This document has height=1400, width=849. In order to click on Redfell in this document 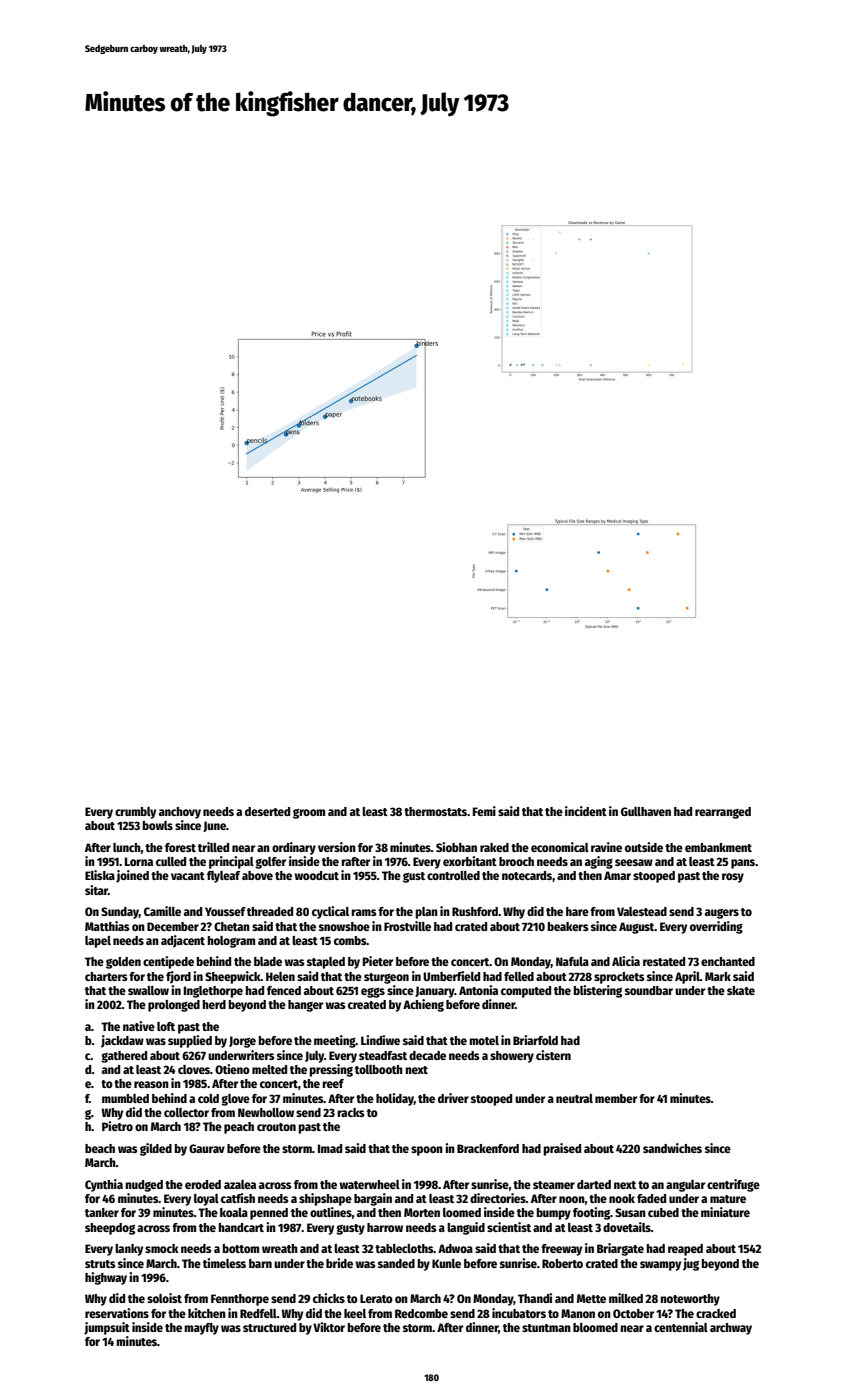, I will do `click(258, 1313)`.
